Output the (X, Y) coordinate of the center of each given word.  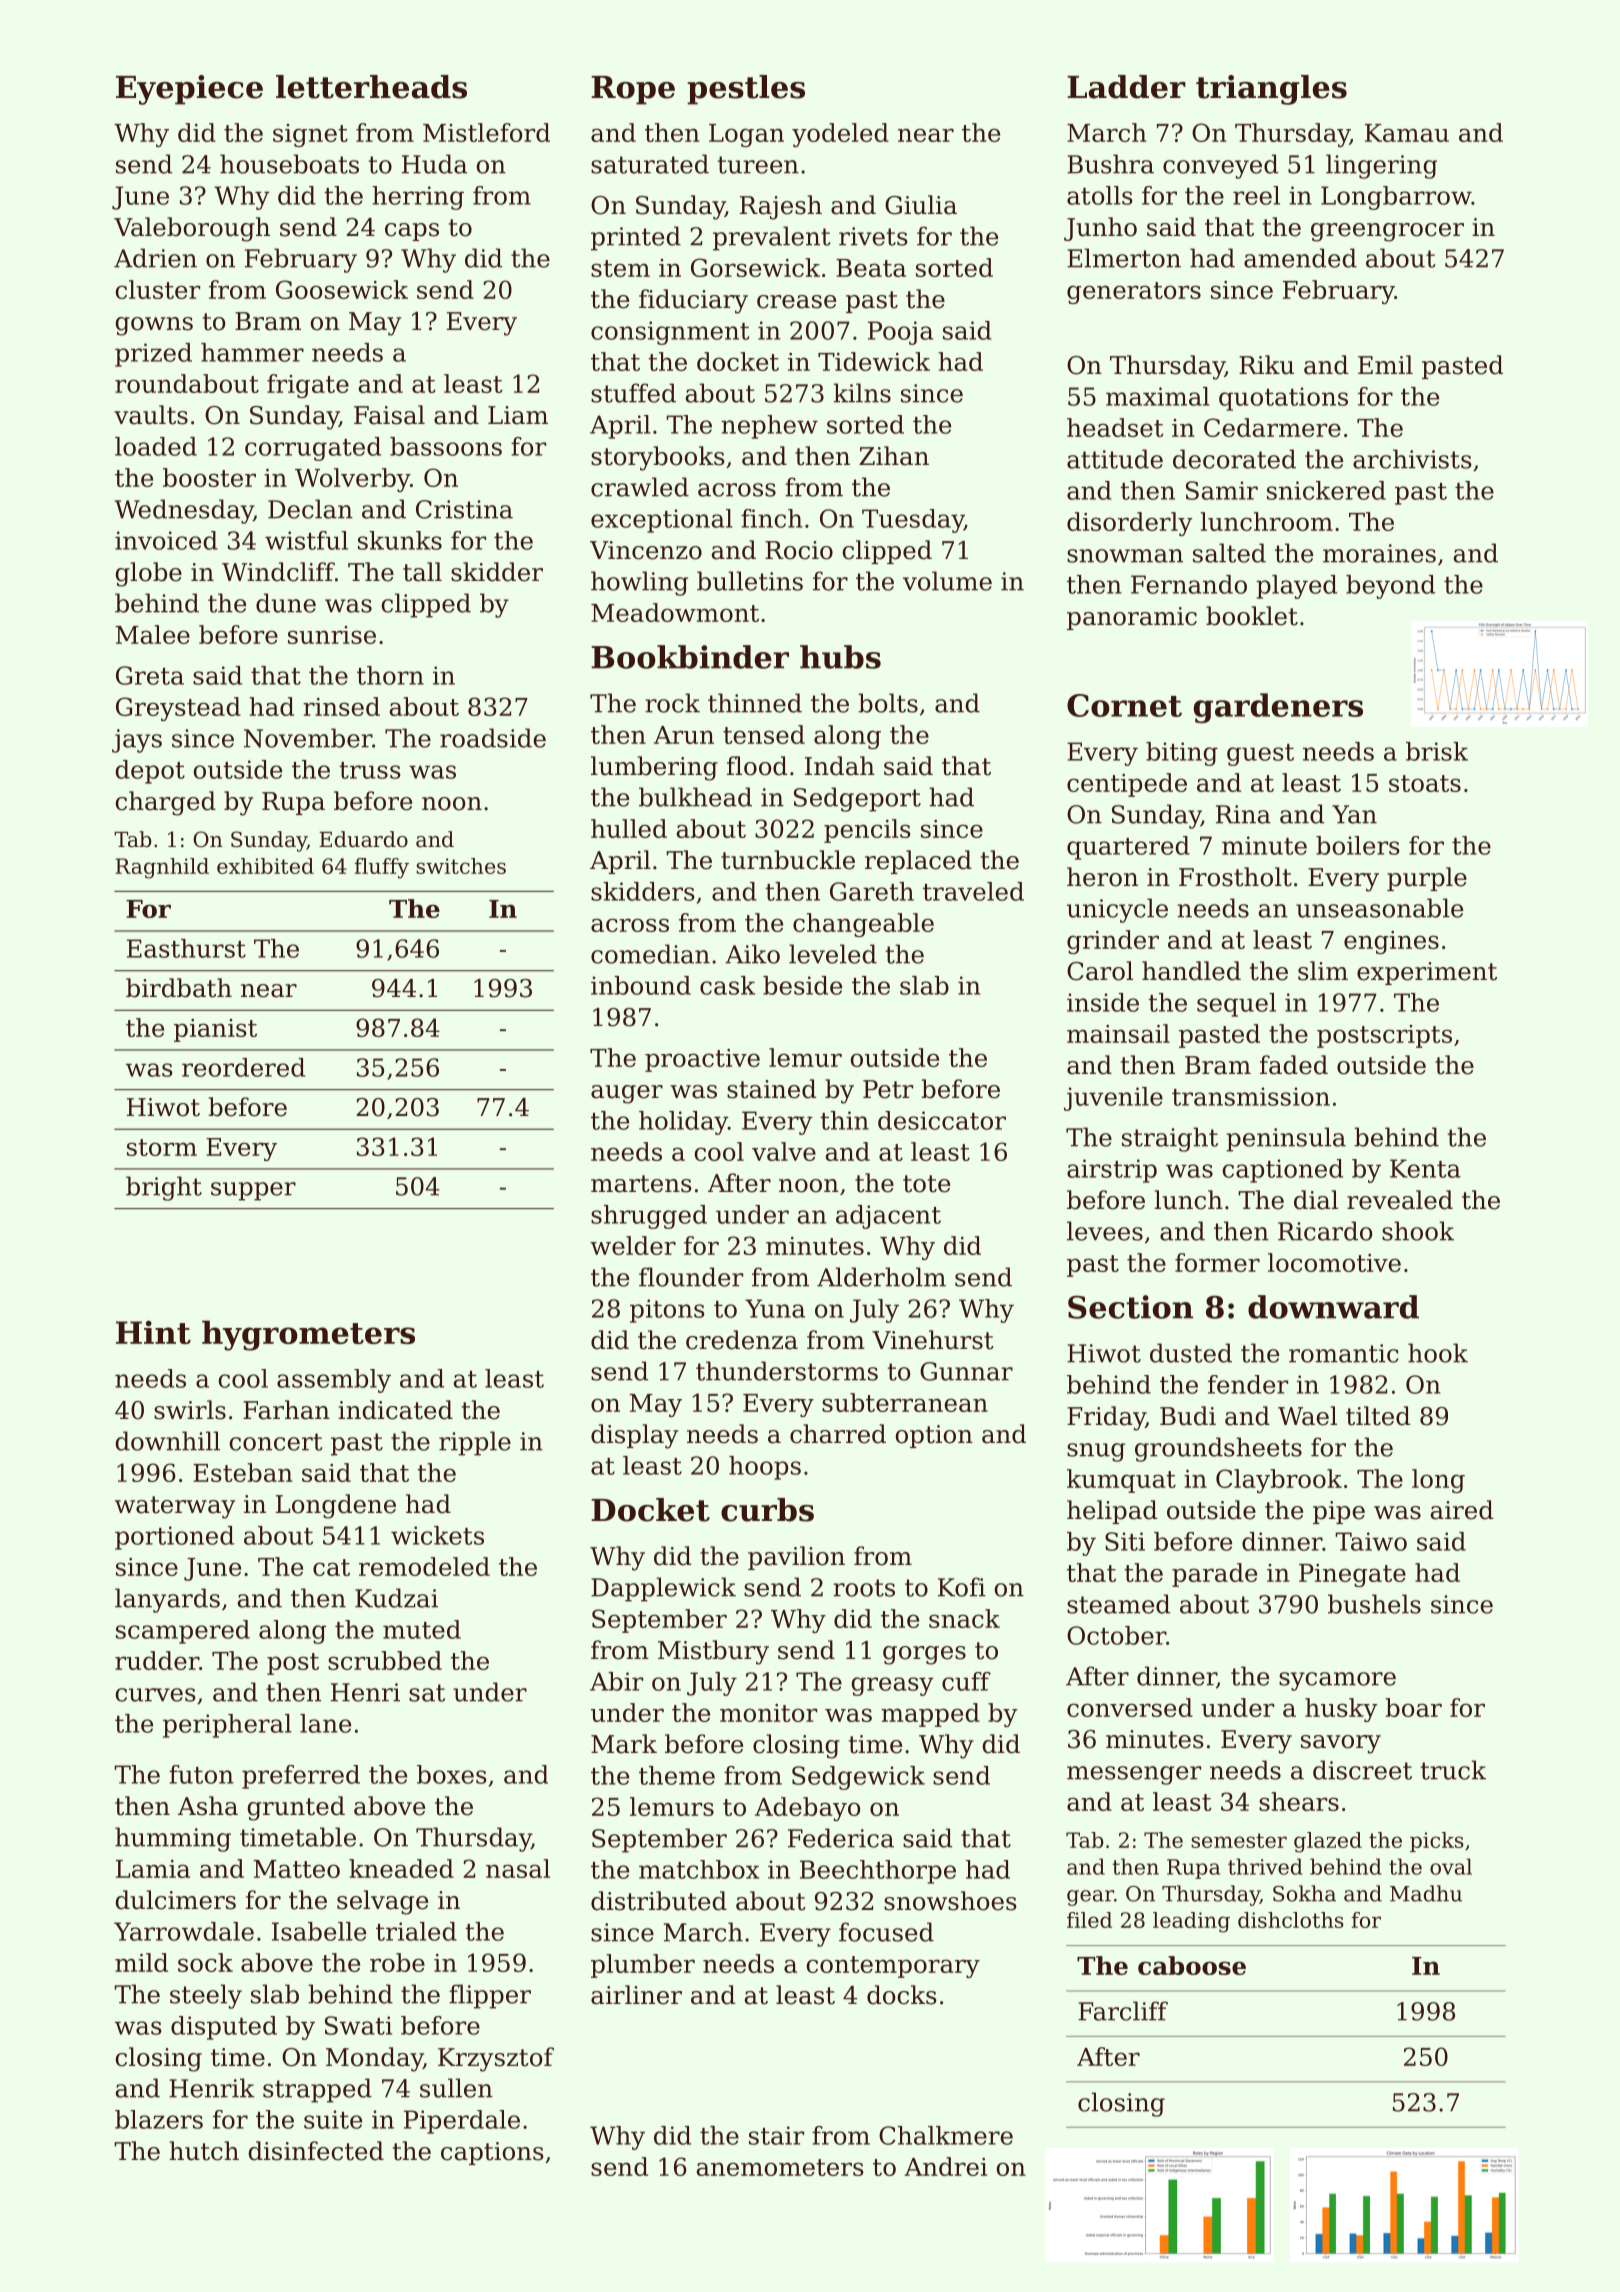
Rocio (799, 550)
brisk (1437, 751)
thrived (1265, 1866)
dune (286, 603)
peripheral (227, 1726)
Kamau (1407, 133)
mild (141, 1962)
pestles (746, 90)
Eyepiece (189, 90)
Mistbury (713, 1652)
